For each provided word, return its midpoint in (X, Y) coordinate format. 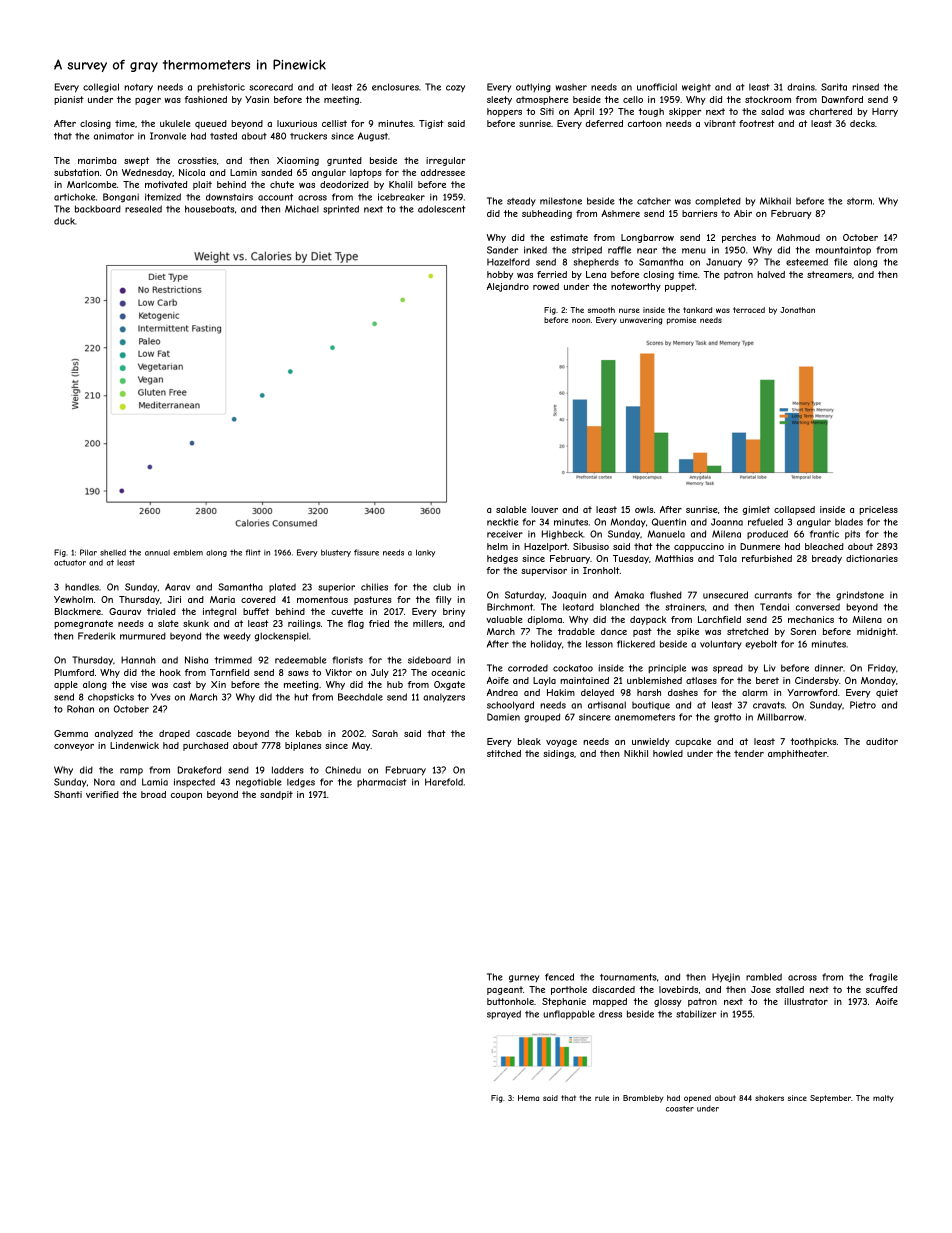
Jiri (174, 599)
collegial (101, 88)
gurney (524, 979)
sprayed (504, 1015)
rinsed (865, 87)
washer (571, 87)
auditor (882, 741)
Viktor (338, 672)
